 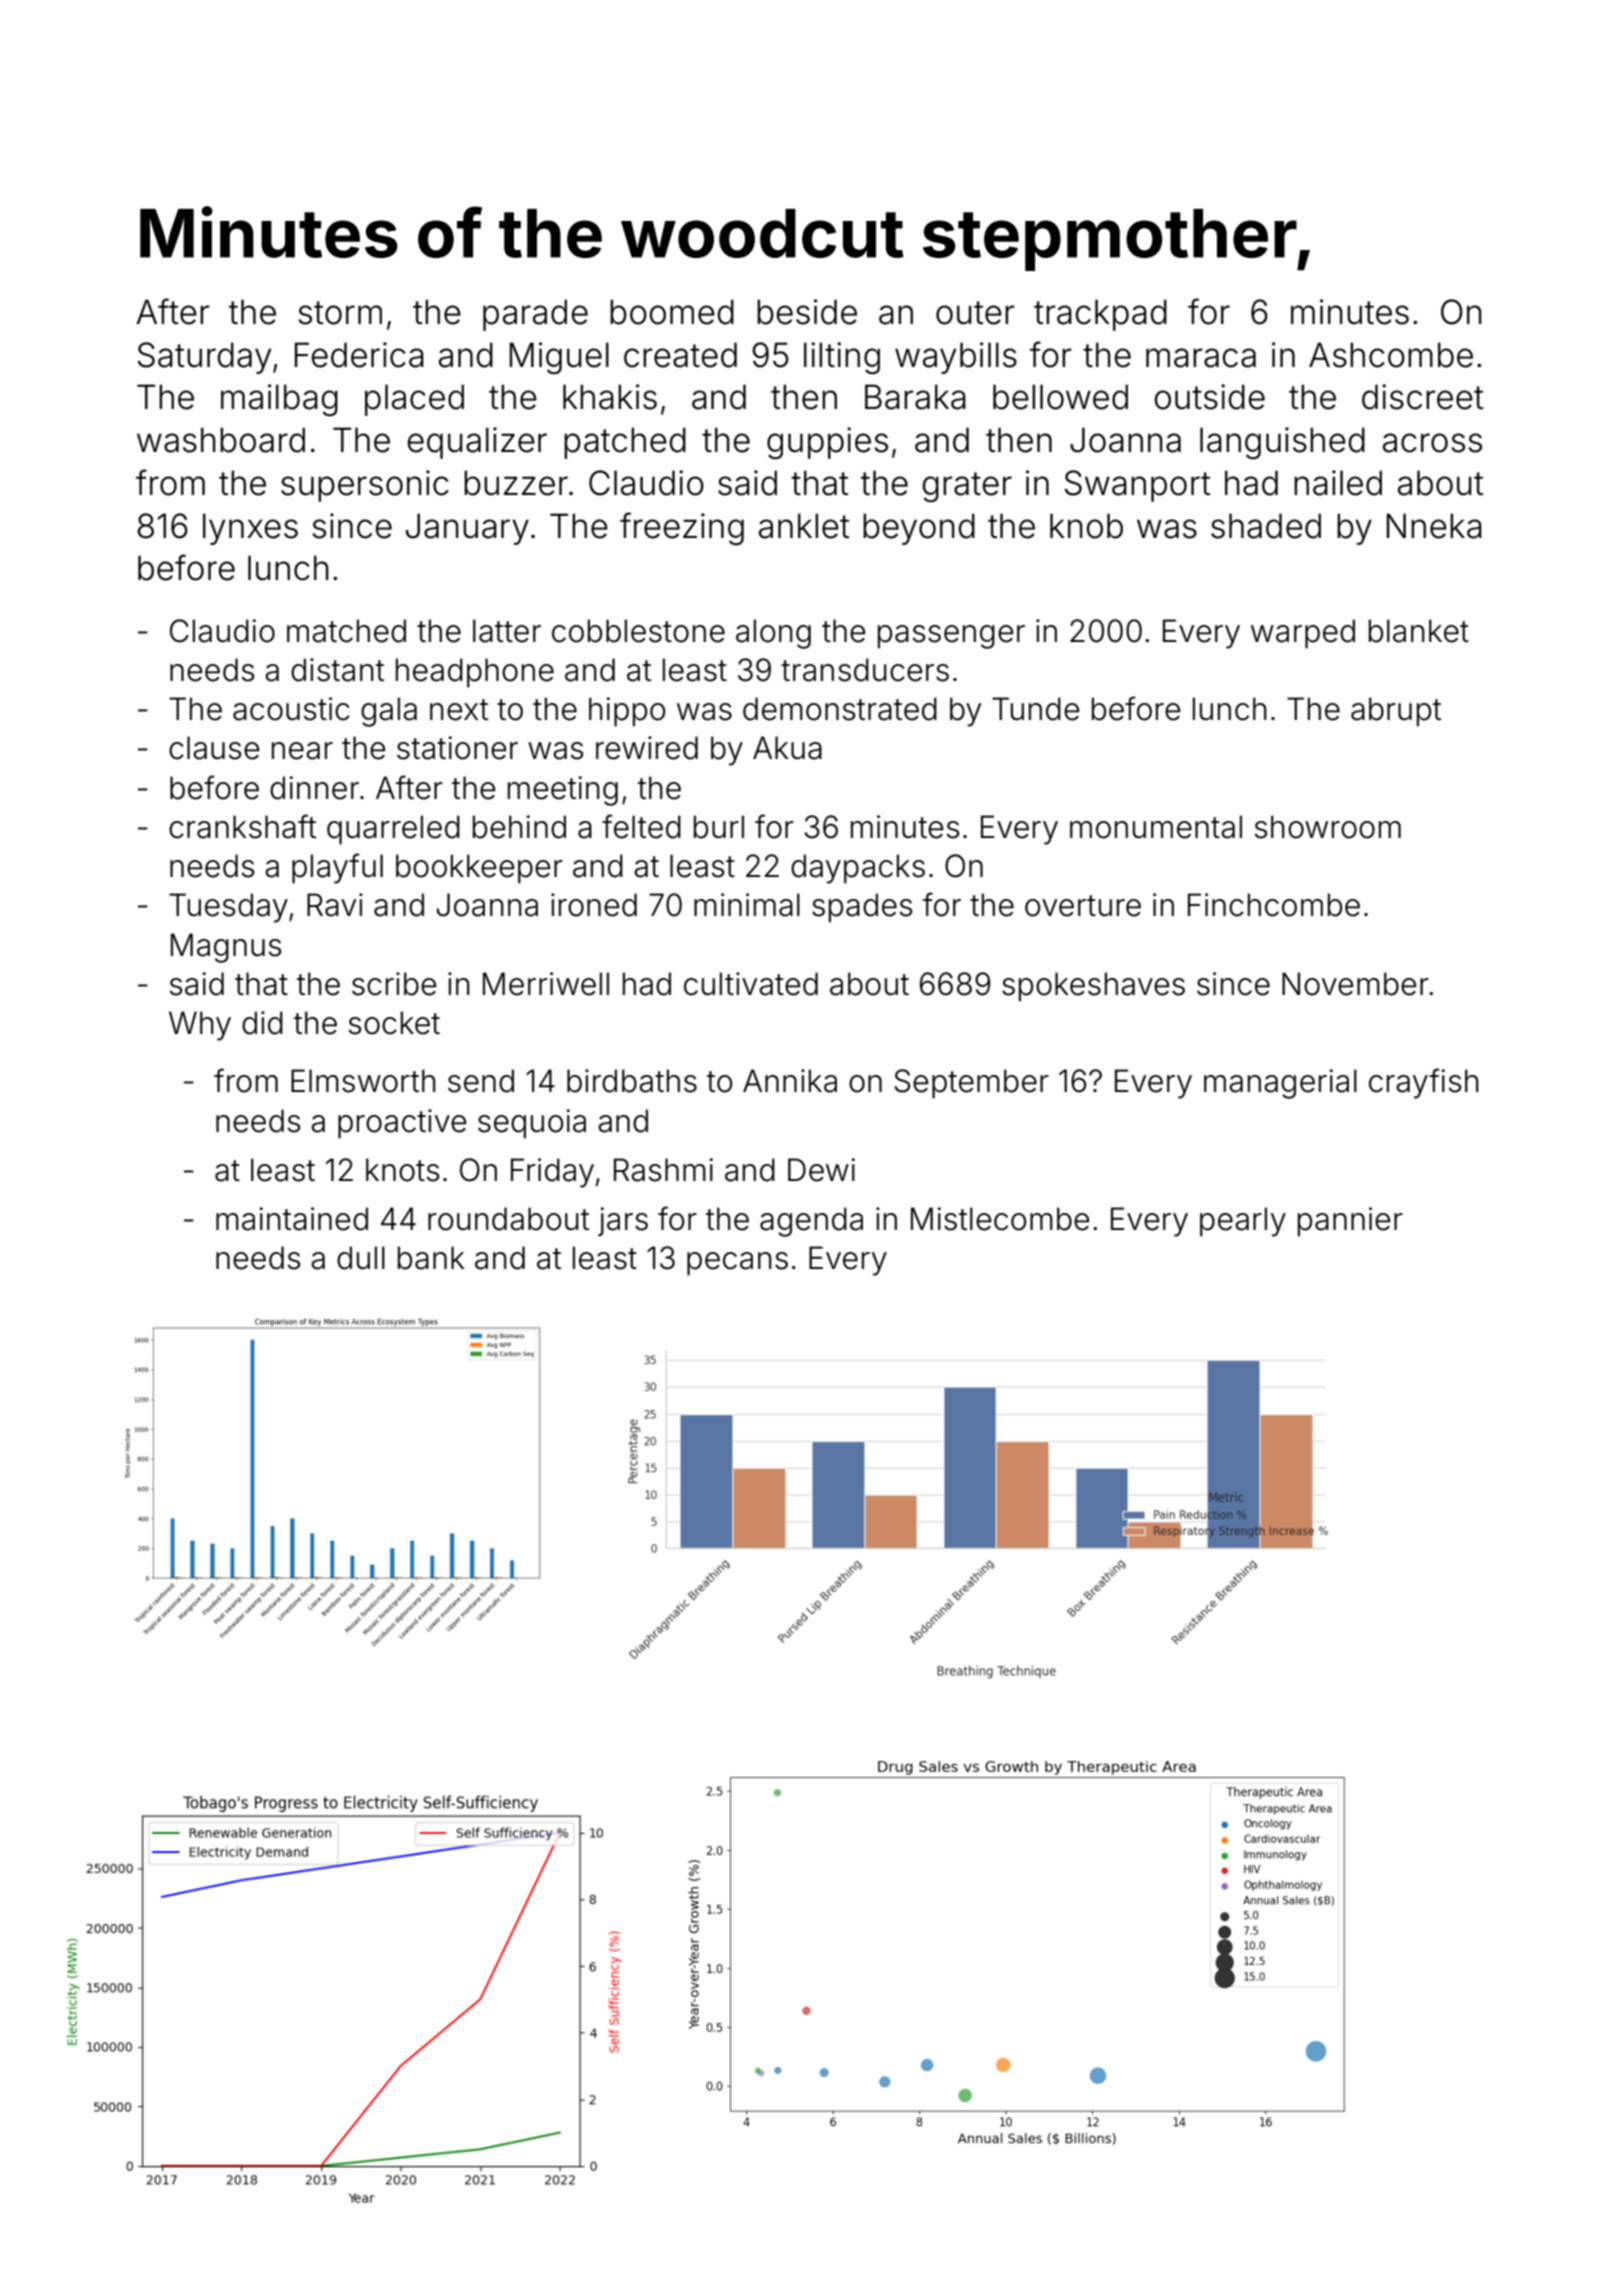 What do you see at coordinates (1274, 905) in the document?
I see `Finchcombe` at bounding box center [1274, 905].
